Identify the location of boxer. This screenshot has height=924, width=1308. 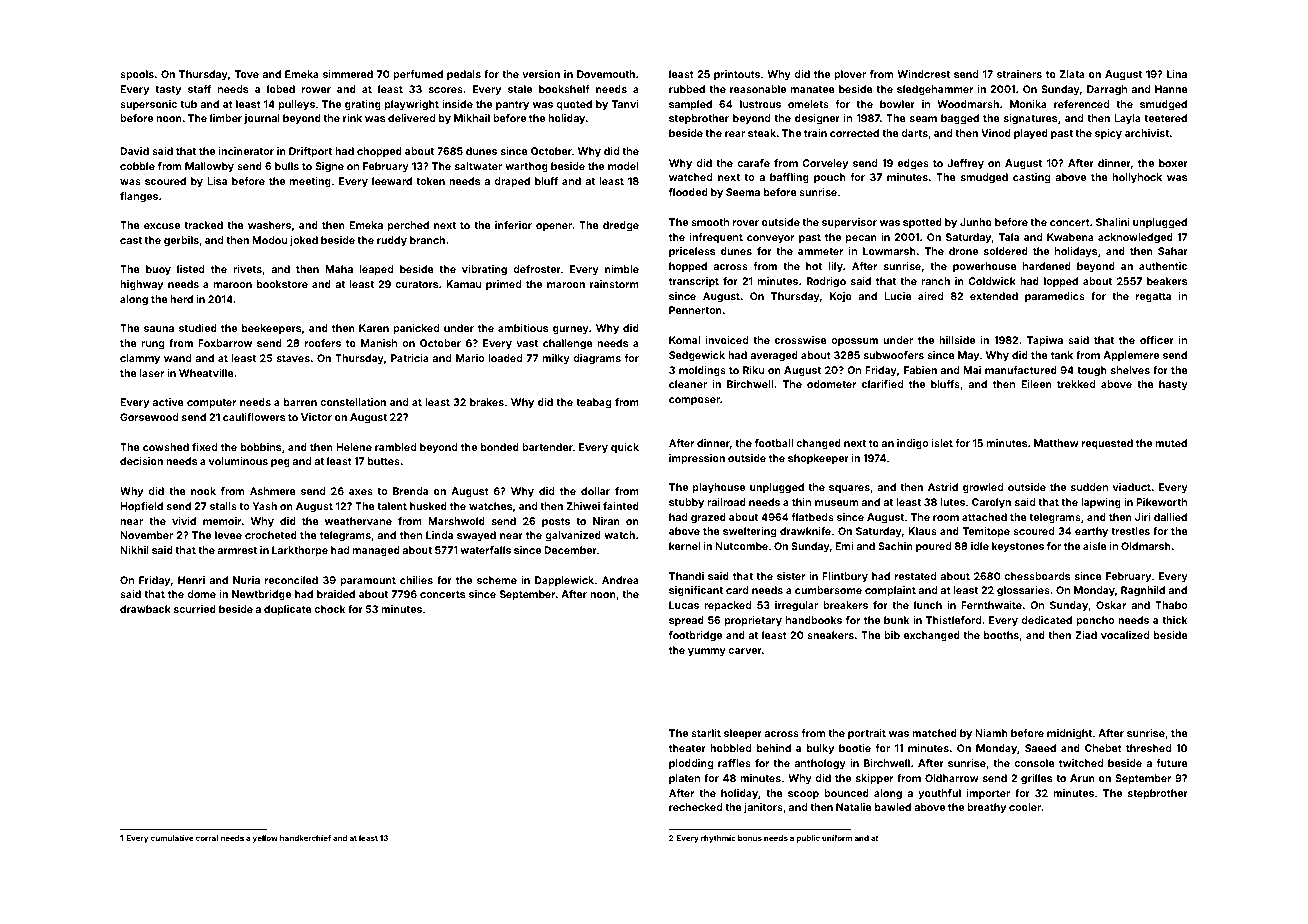
(1173, 163).
